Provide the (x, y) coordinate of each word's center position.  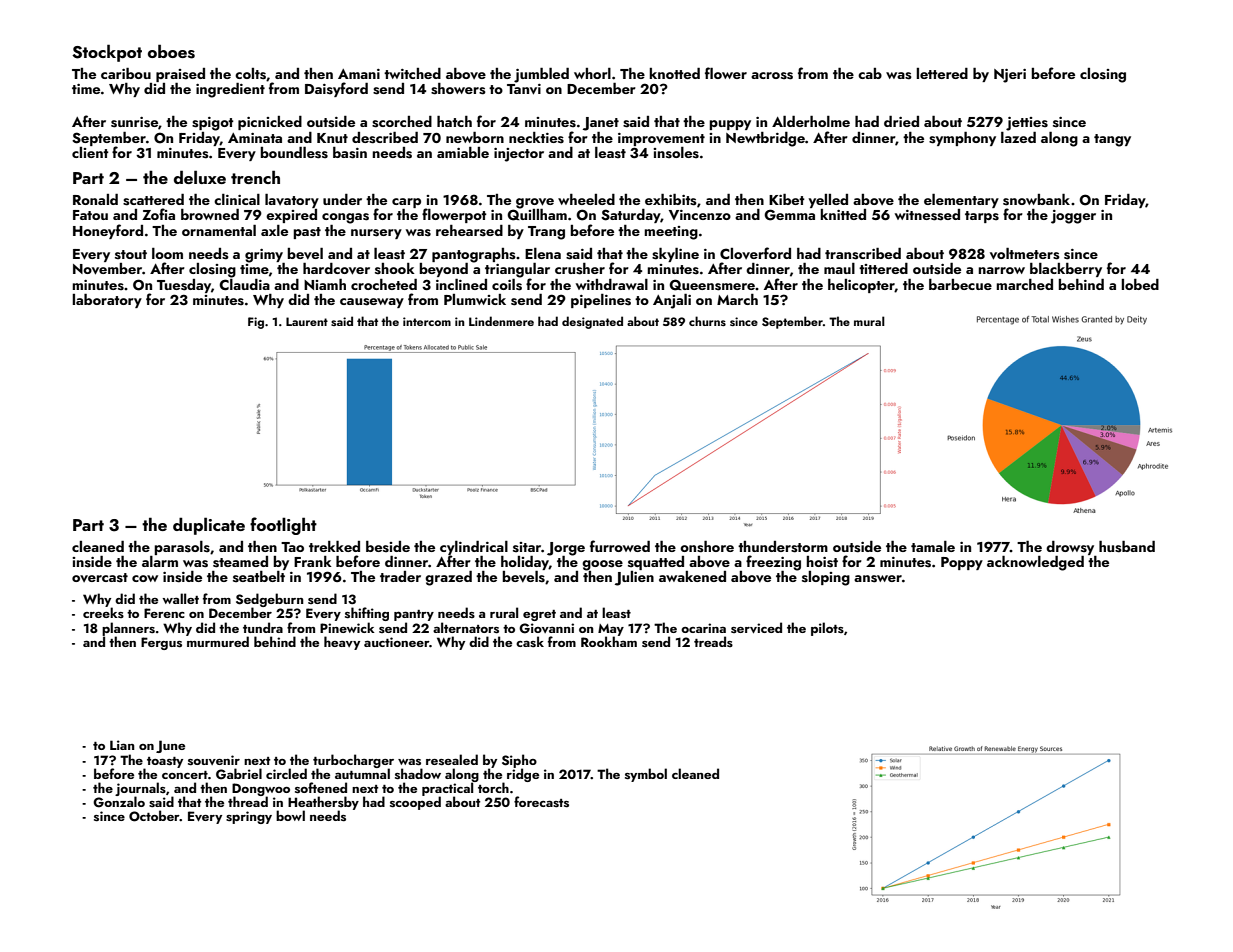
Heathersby (323, 803)
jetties (1027, 124)
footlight (283, 526)
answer (878, 579)
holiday (525, 562)
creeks (103, 613)
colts (250, 74)
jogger (1073, 217)
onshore (707, 547)
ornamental (219, 230)
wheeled (586, 199)
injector (519, 155)
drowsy (1070, 548)
